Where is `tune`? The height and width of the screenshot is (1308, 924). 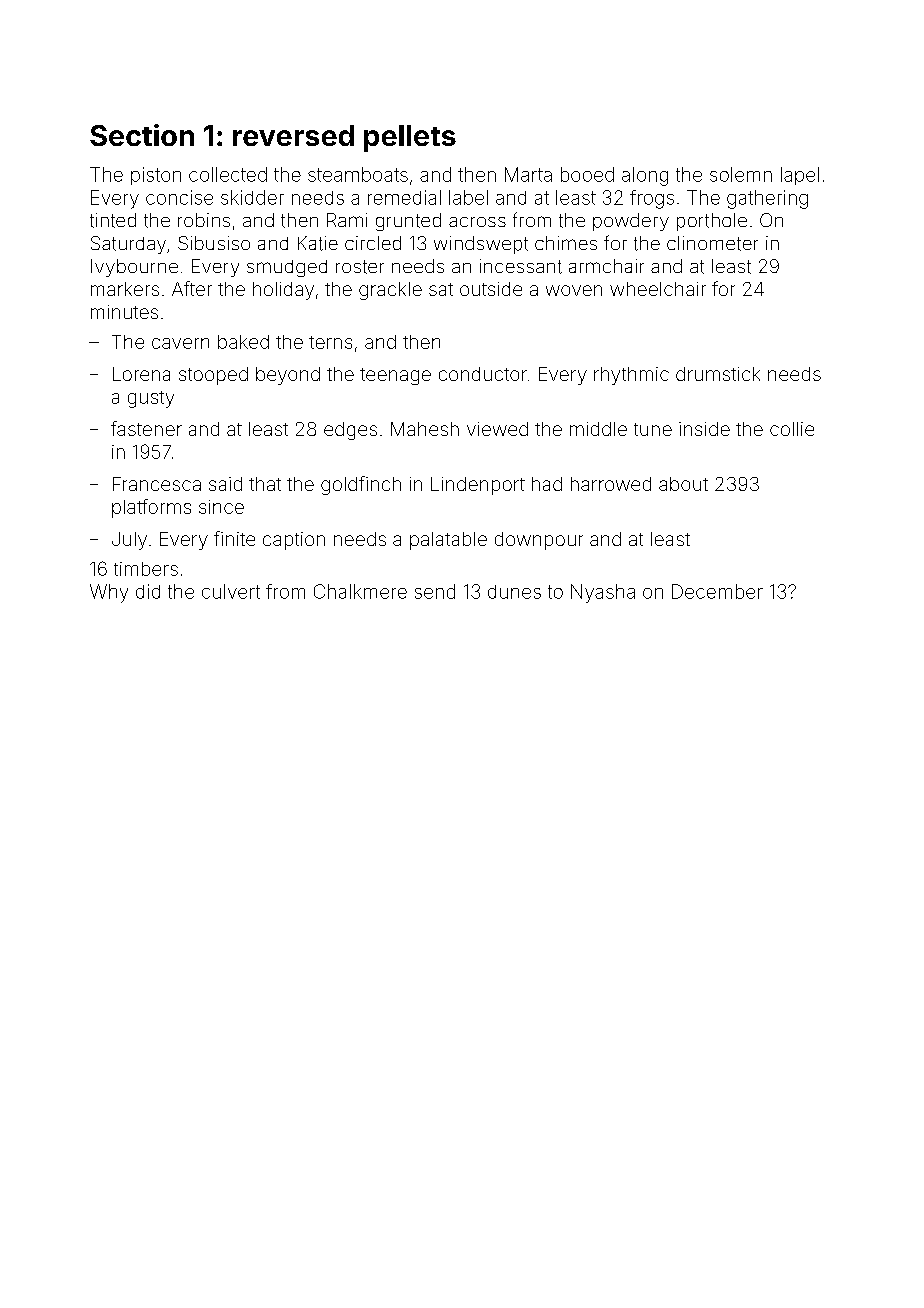 tune is located at coordinates (653, 429).
